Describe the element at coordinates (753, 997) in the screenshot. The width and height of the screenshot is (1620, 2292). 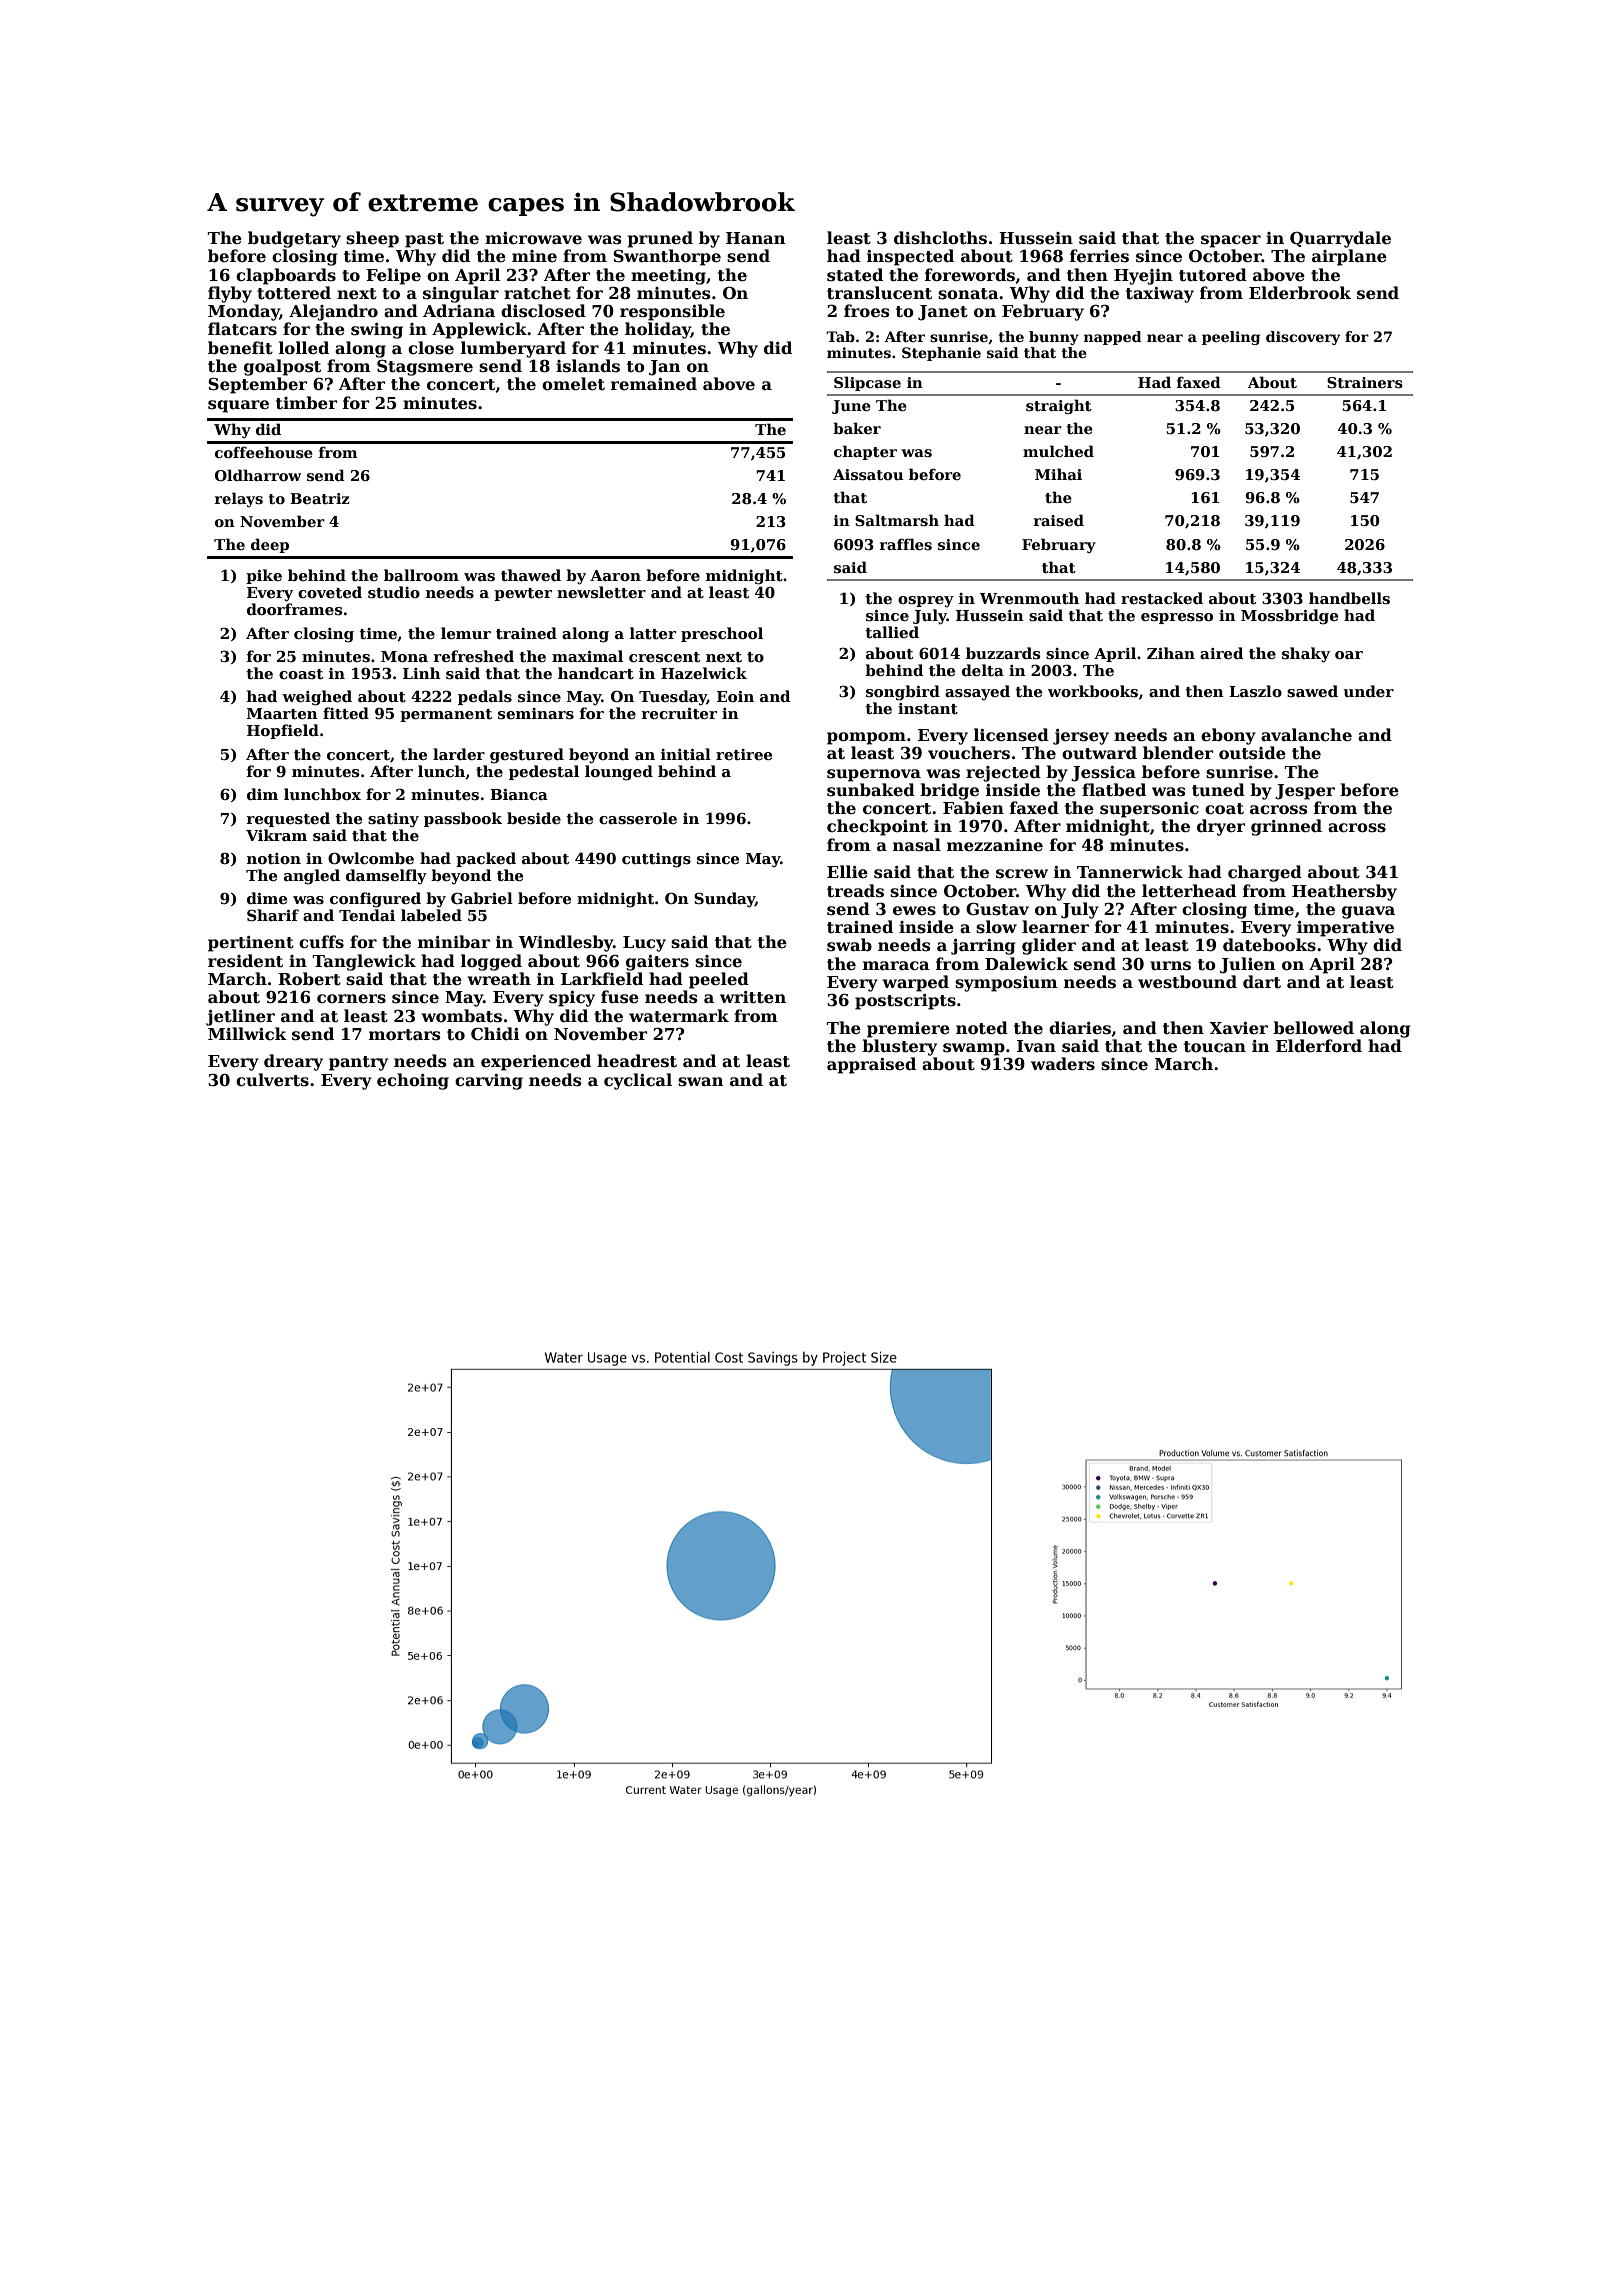
I see `written` at that location.
